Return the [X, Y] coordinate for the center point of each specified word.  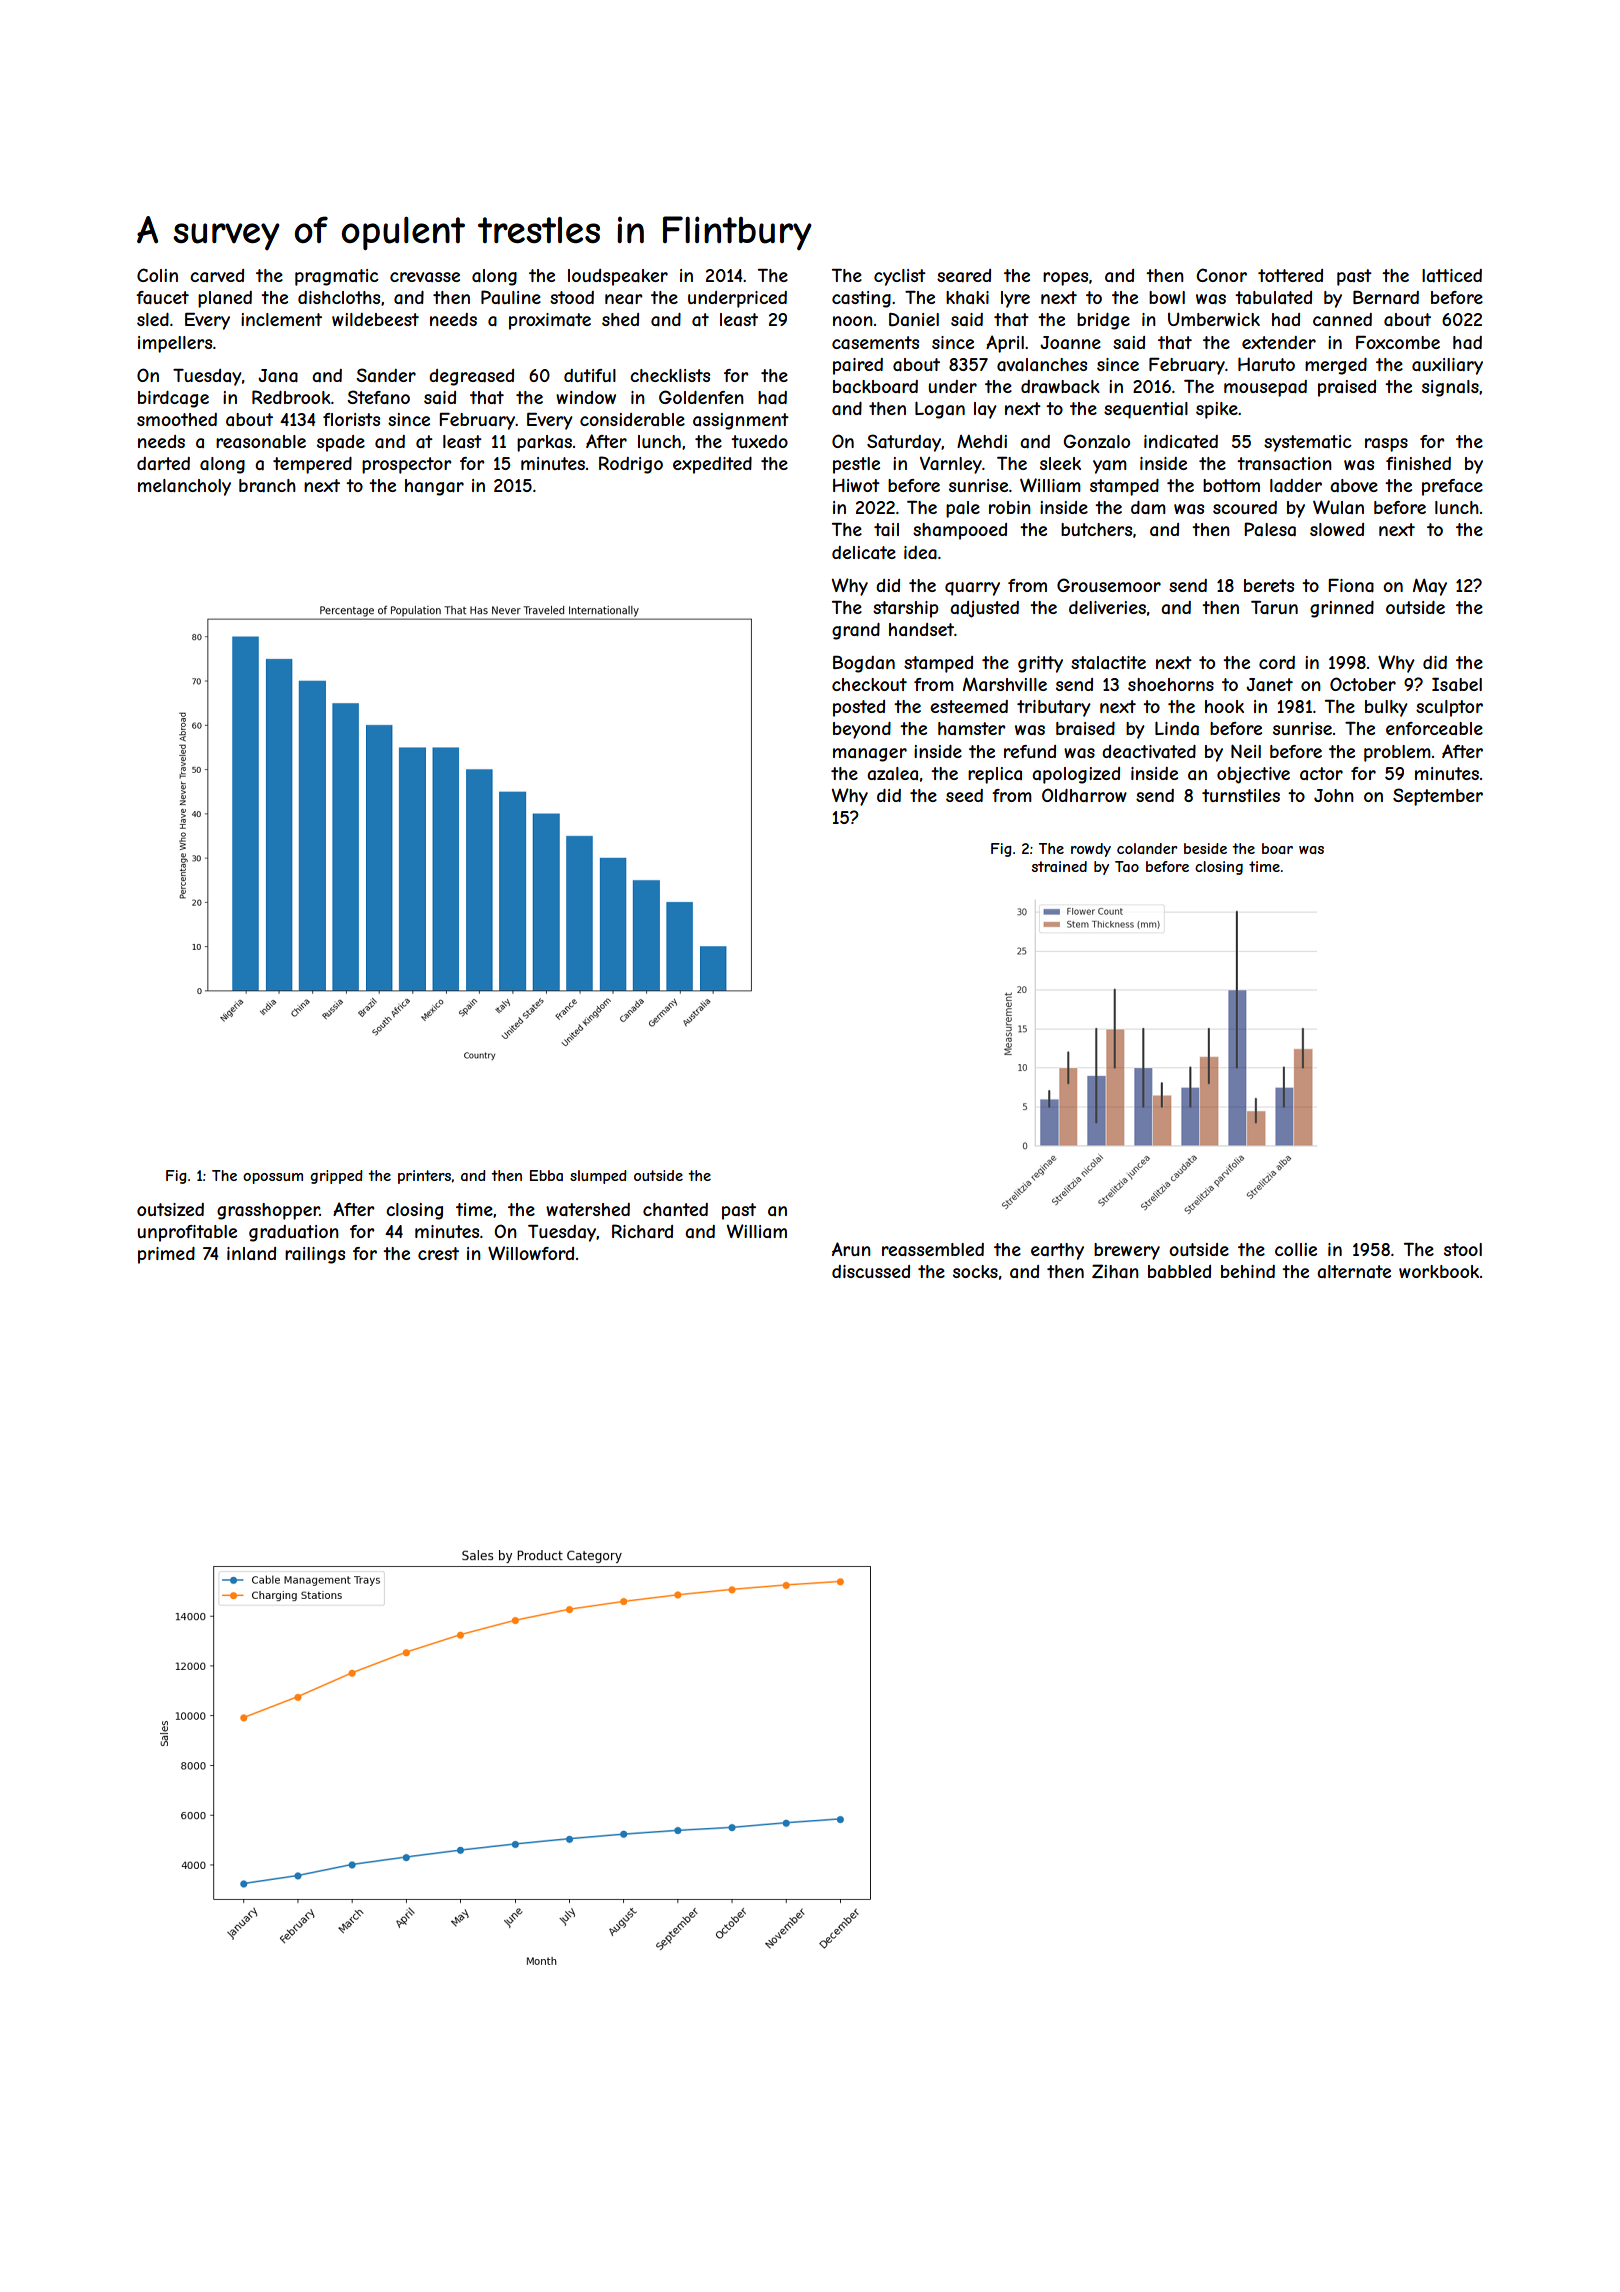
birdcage [173, 399]
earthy [1057, 1251]
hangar [434, 487]
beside [1205, 848]
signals [1450, 388]
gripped [336, 1177]
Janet [1269, 684]
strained [1059, 866]
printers [424, 1177]
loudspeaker [618, 277]
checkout [869, 684]
